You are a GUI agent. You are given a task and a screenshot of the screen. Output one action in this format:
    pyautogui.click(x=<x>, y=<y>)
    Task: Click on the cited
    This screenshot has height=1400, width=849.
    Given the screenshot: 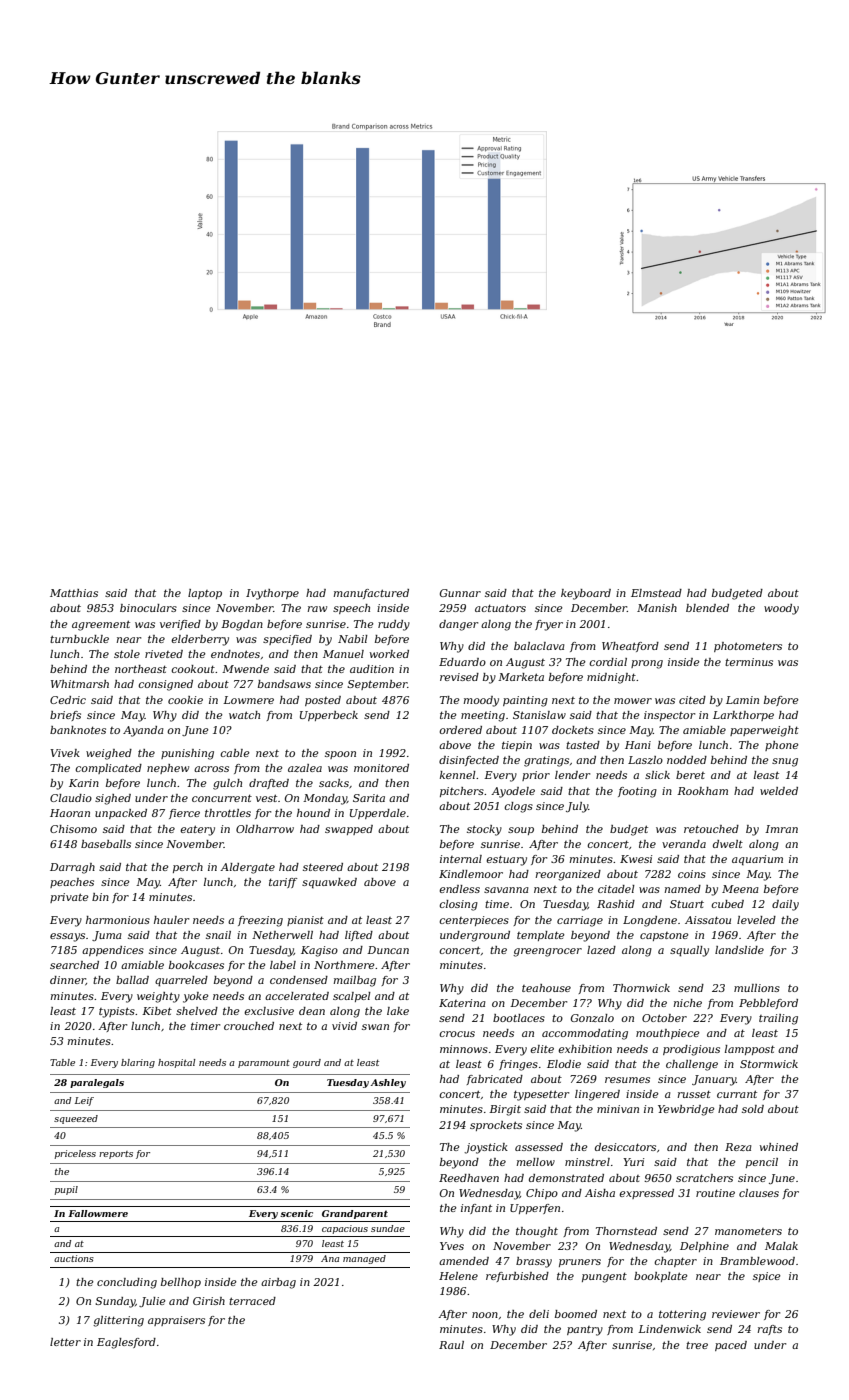 What is the action you would take?
    pyautogui.click(x=692, y=700)
